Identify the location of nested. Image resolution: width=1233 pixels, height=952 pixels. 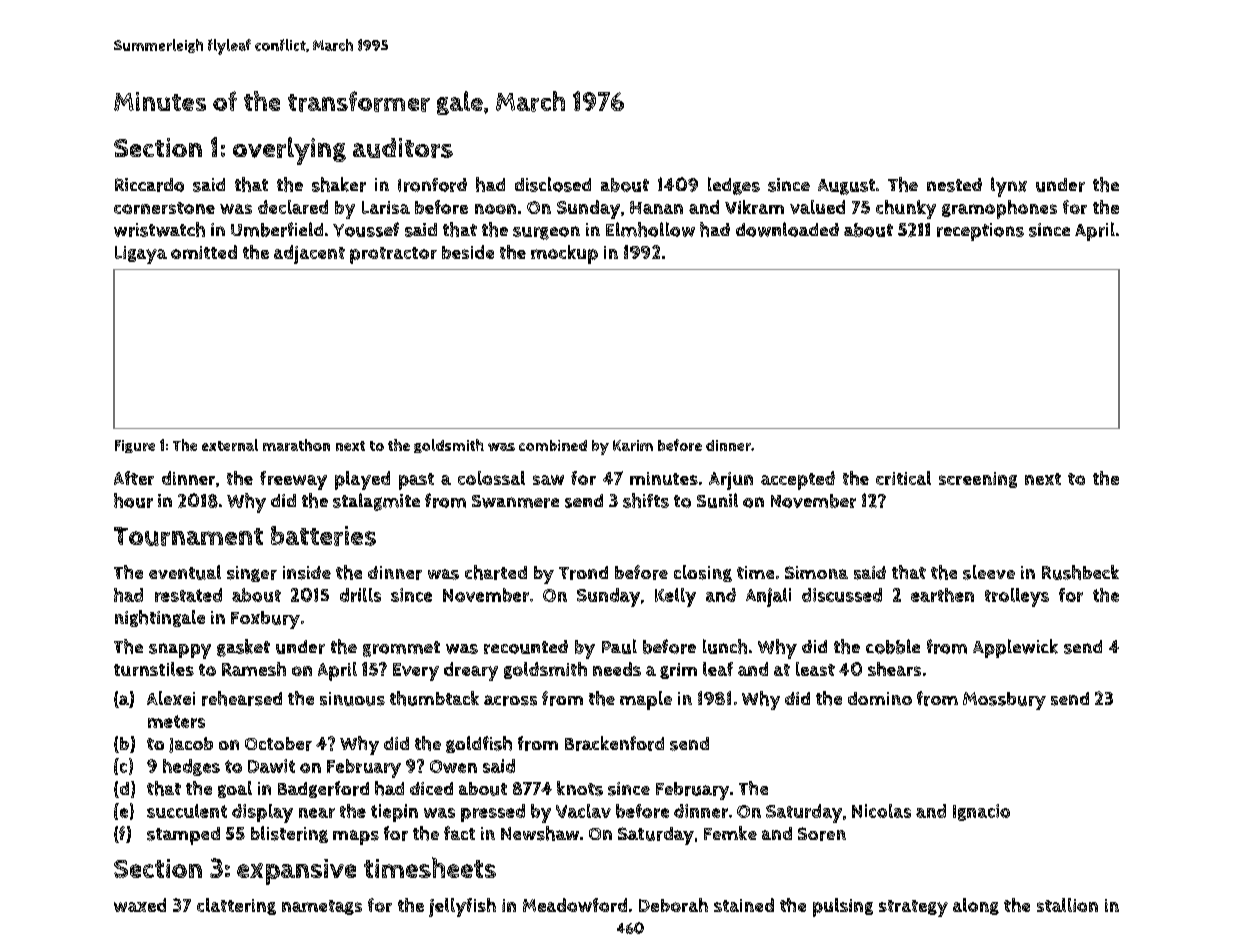
(954, 185).
